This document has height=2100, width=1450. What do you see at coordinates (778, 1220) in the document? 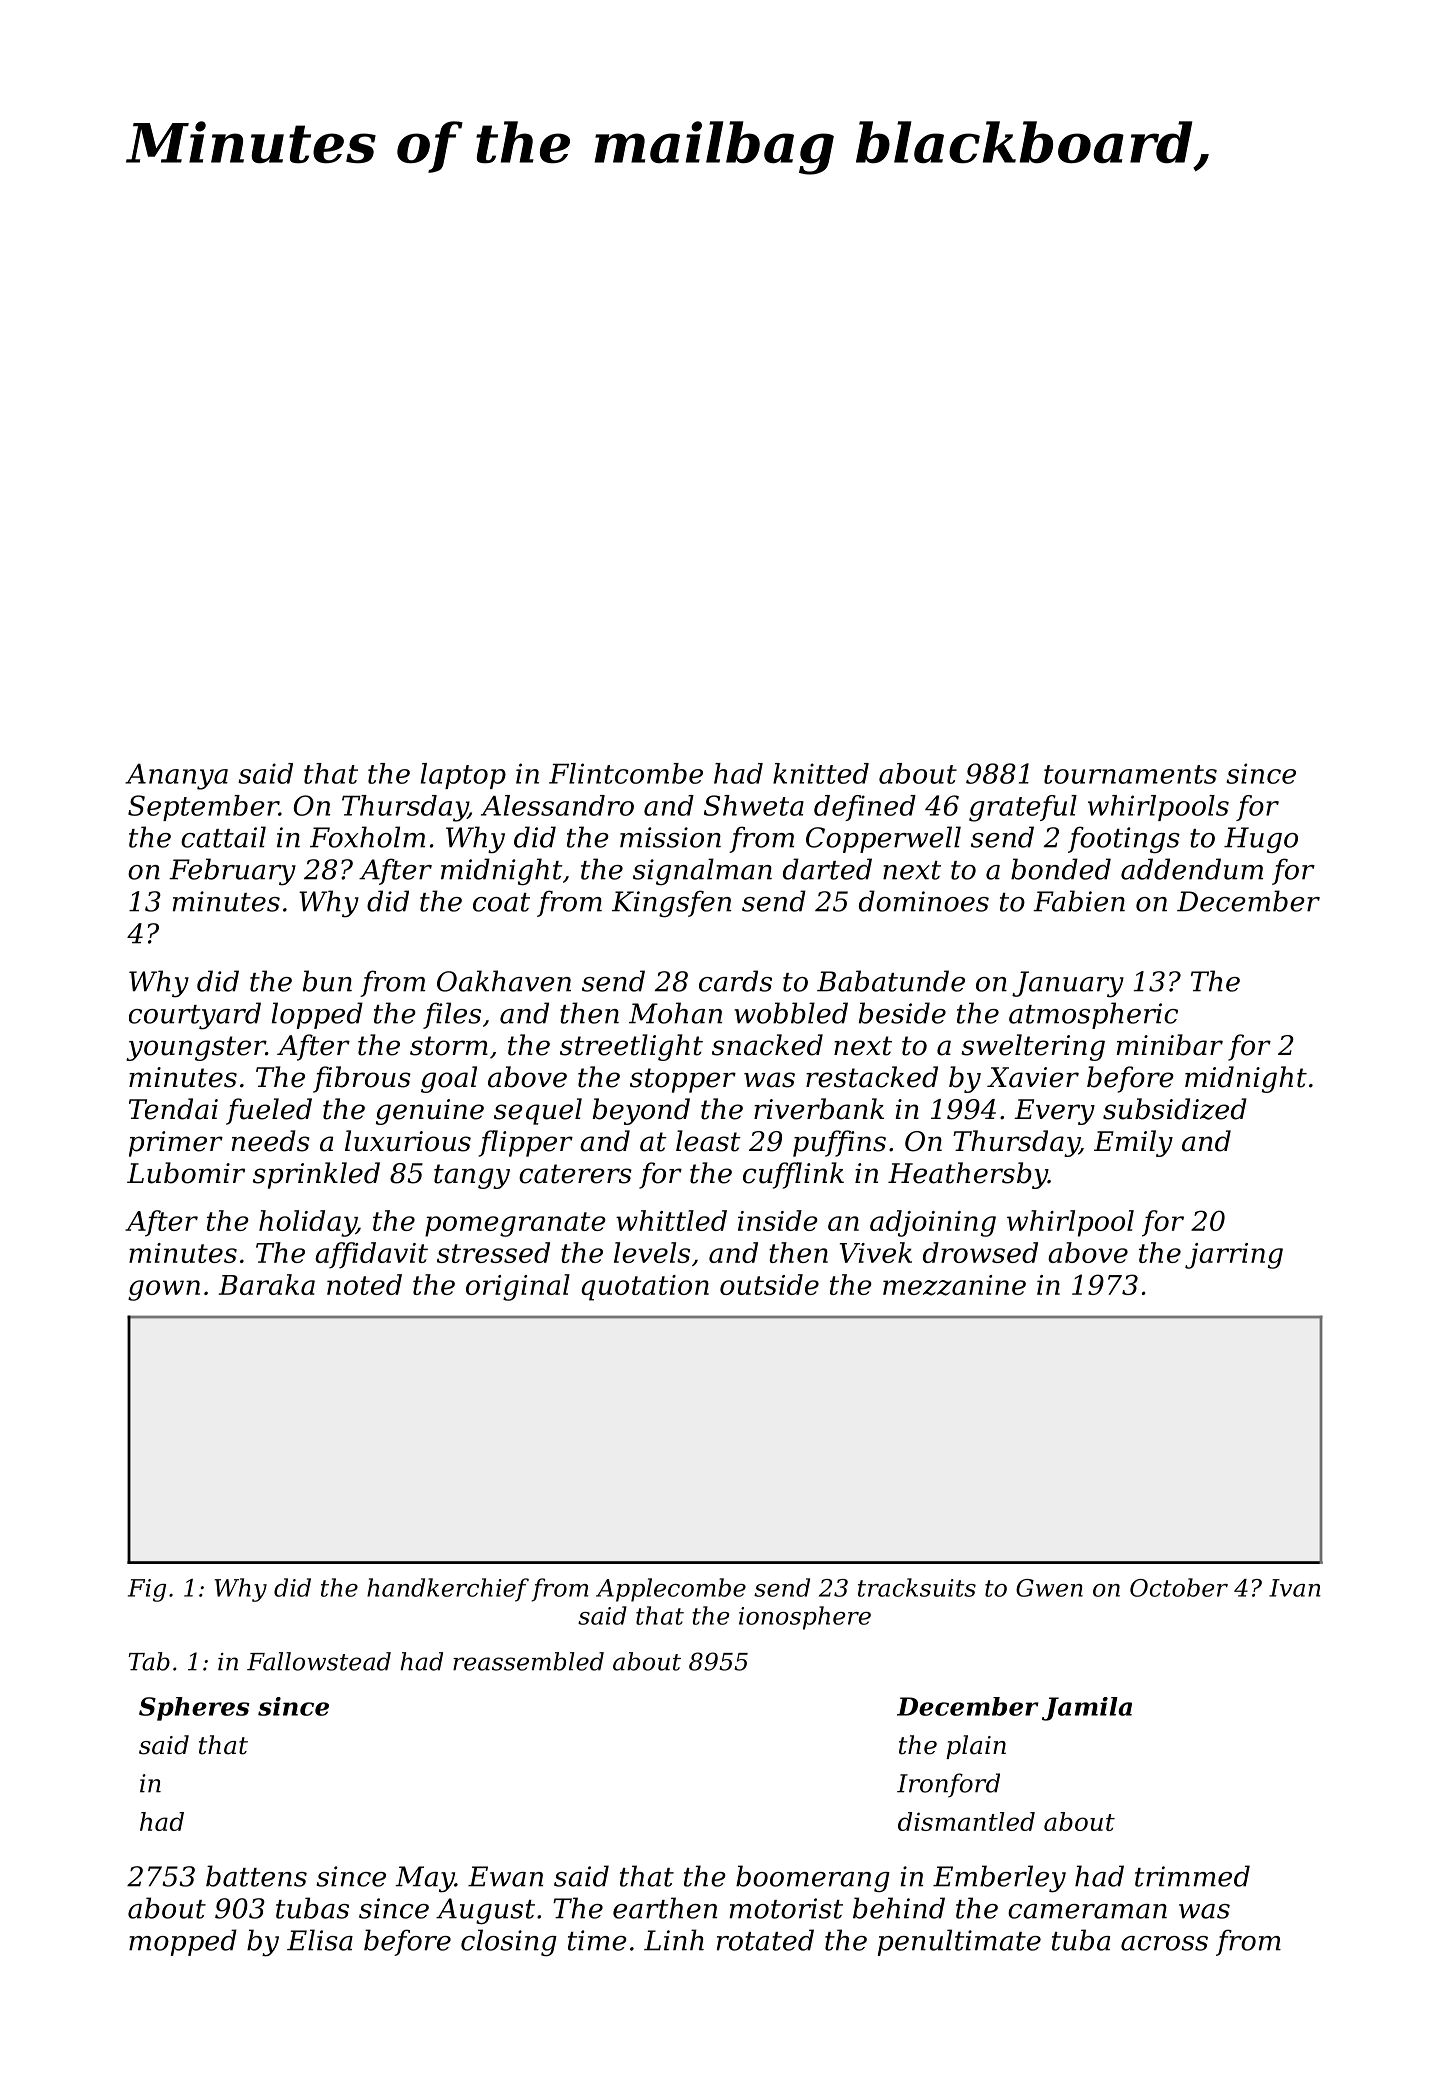
I see `inside` at bounding box center [778, 1220].
